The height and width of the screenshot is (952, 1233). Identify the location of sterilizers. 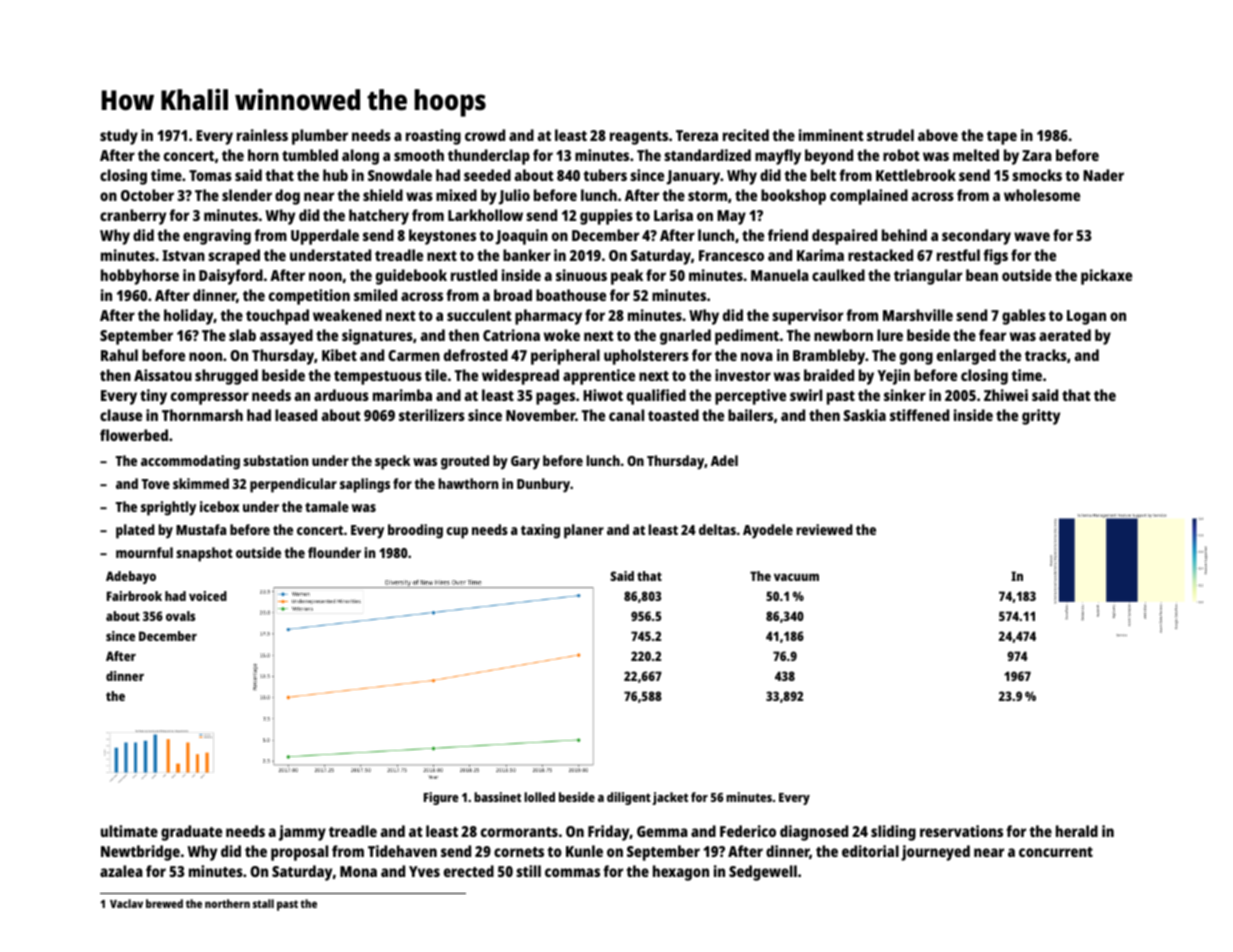
(432, 415).
